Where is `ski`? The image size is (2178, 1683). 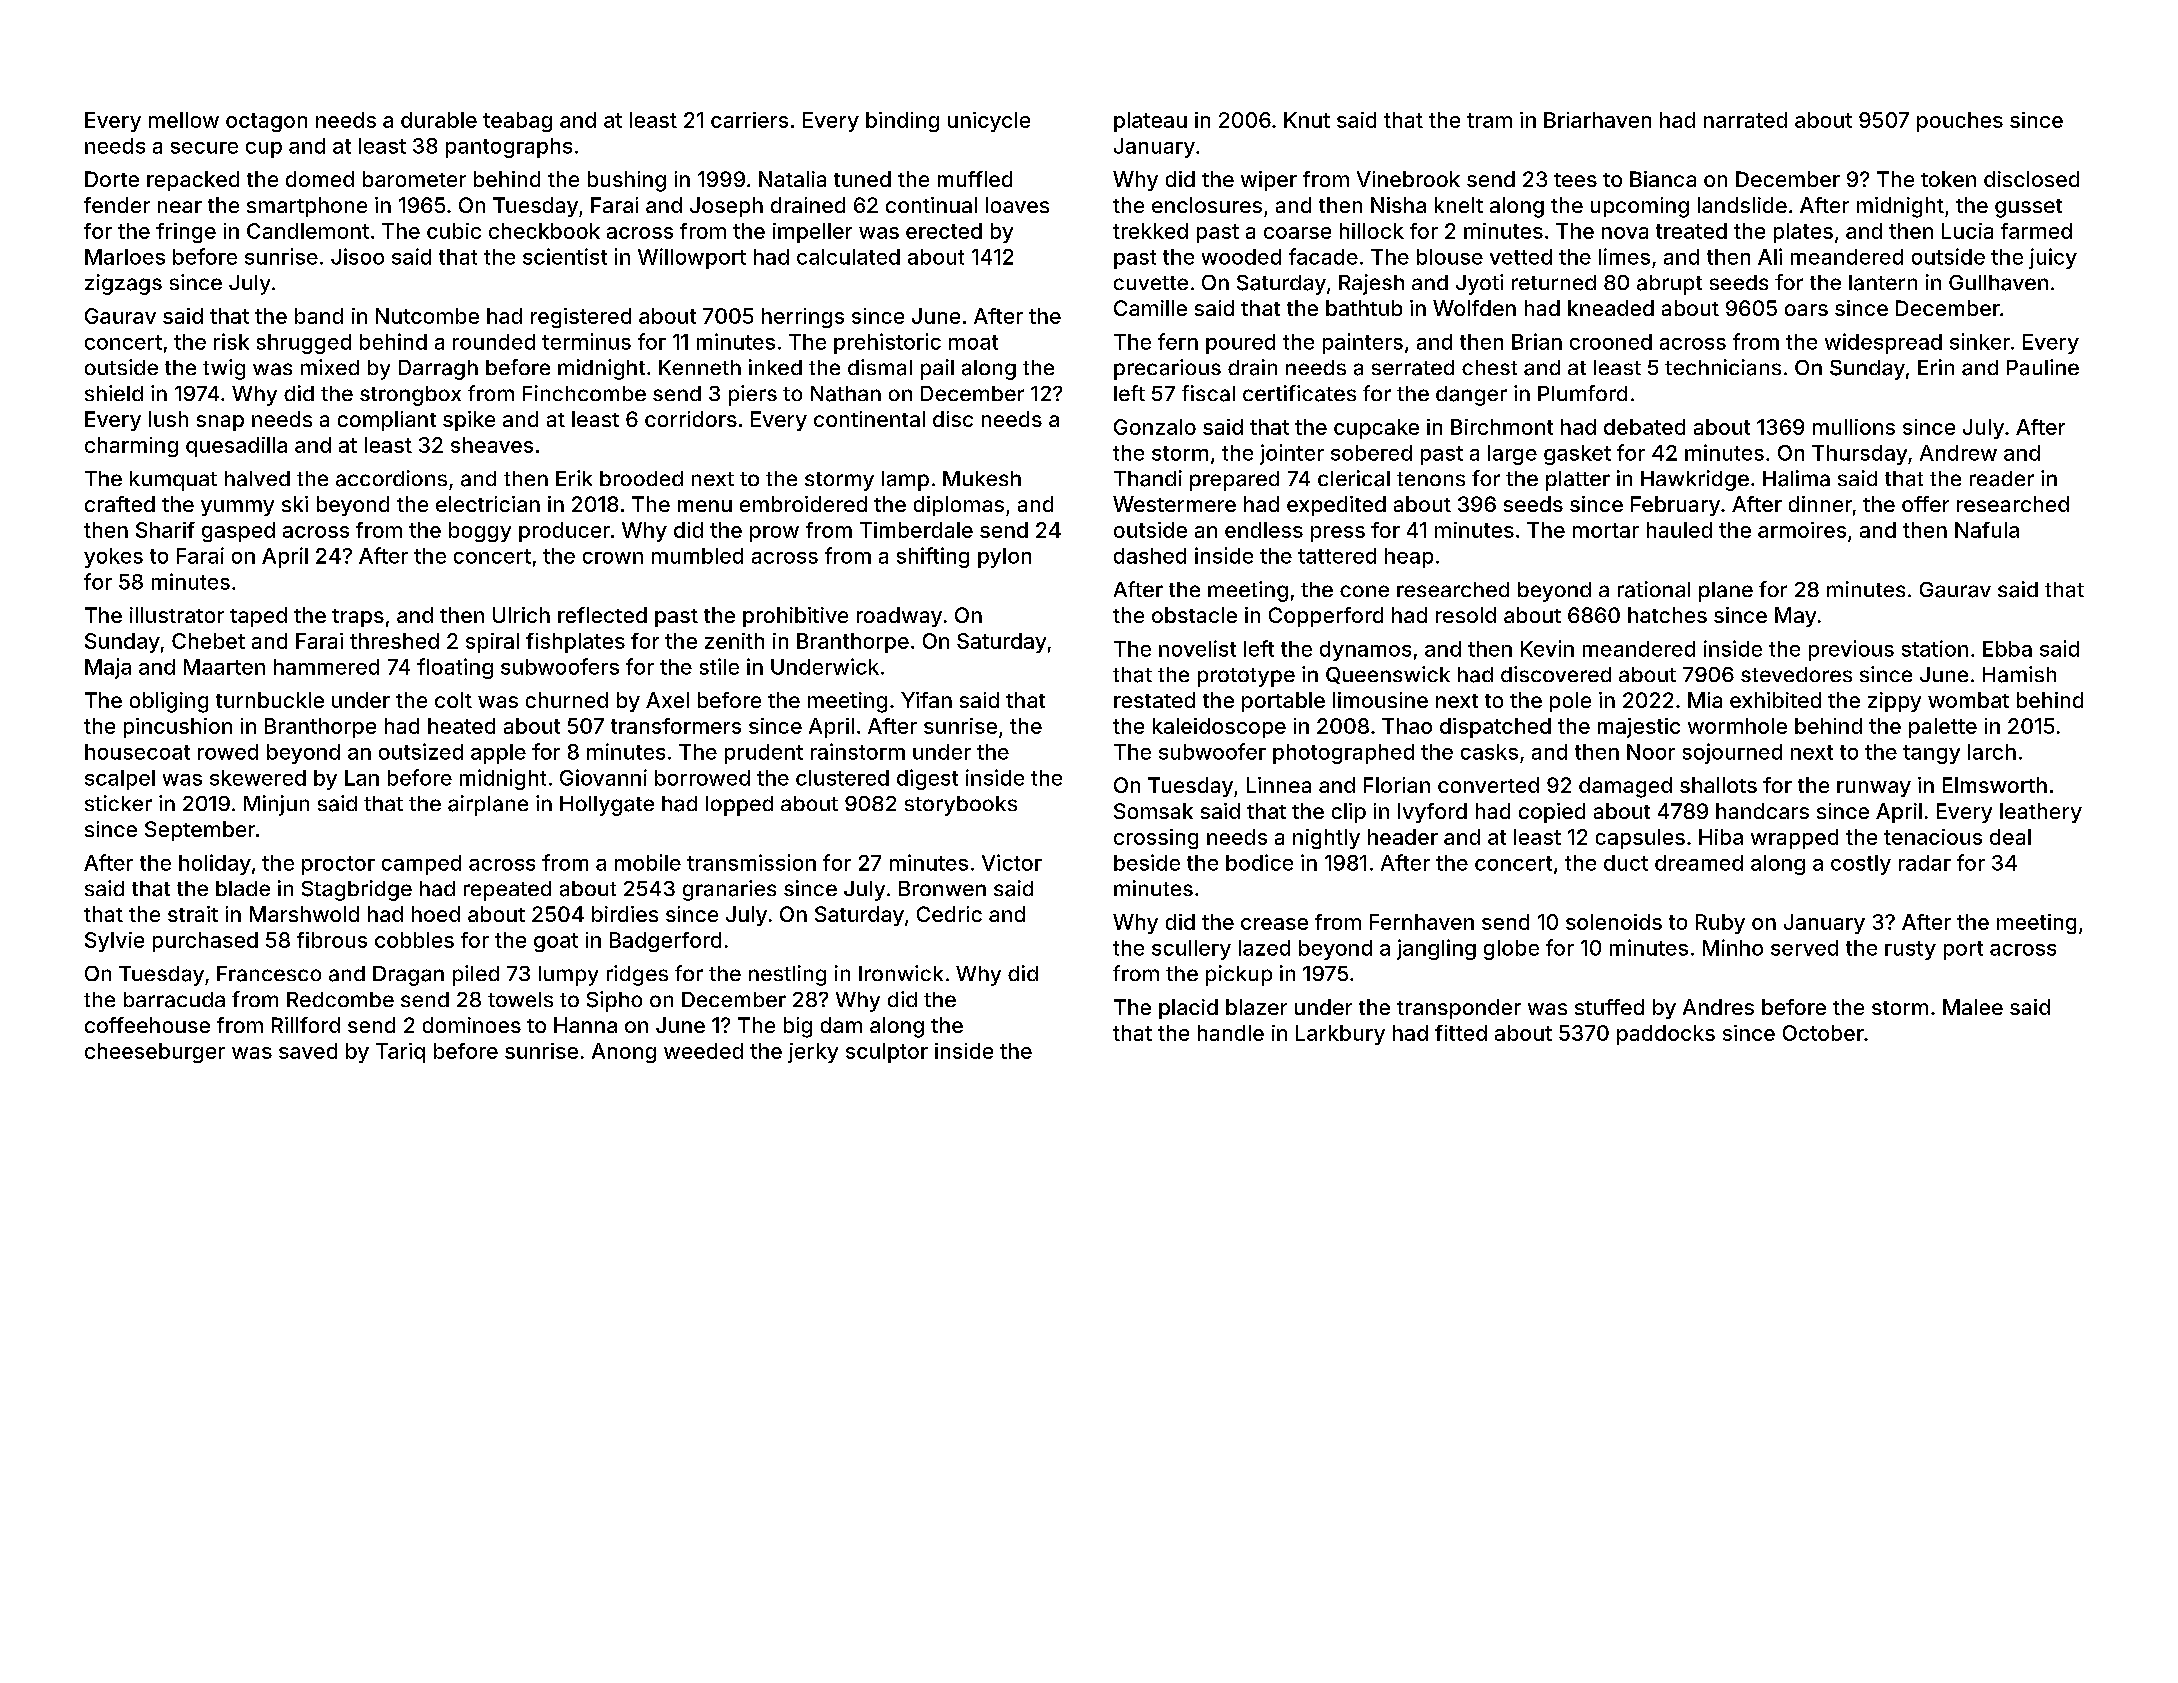 ski is located at coordinates (295, 504).
